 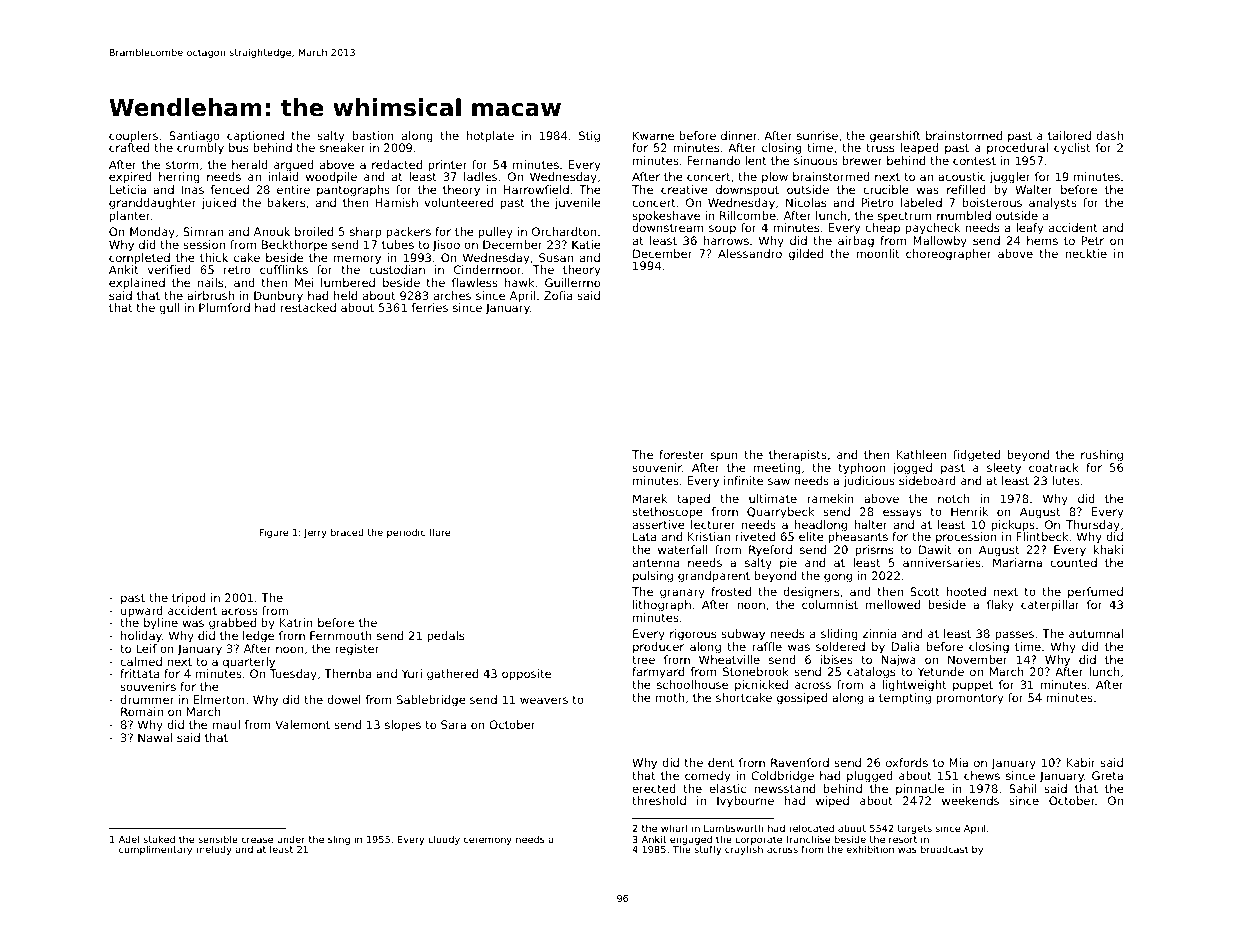 I want to click on Figure, so click(x=273, y=533).
